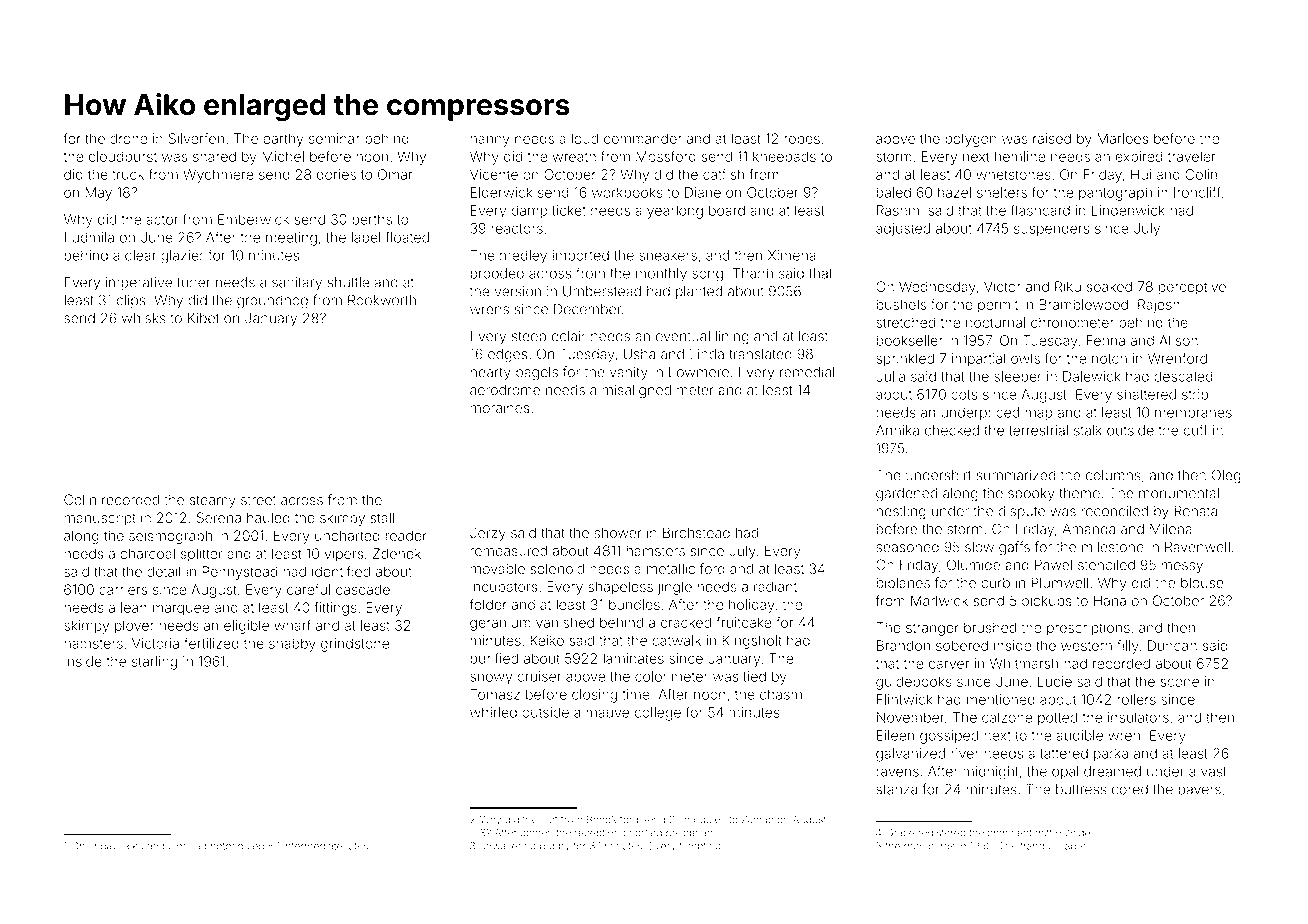 This screenshot has width=1308, height=924. I want to click on Grace, so click(900, 832).
